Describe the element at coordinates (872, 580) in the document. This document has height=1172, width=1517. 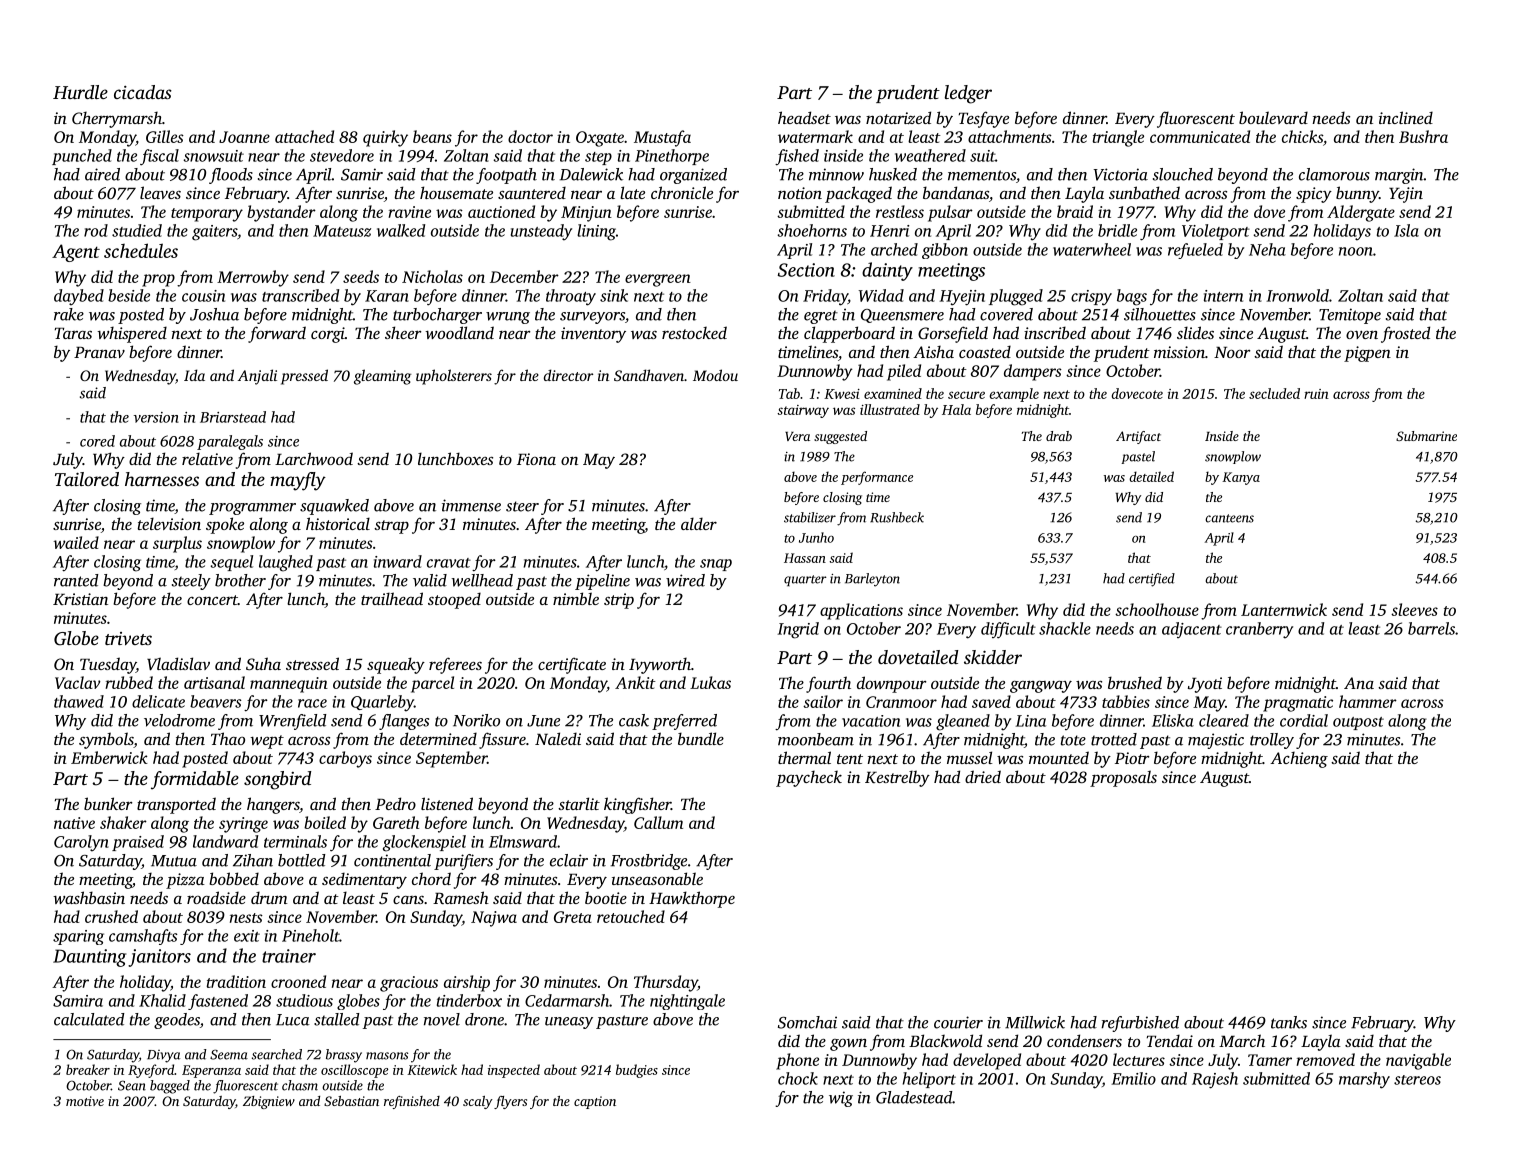
I see `Barleyton` at that location.
